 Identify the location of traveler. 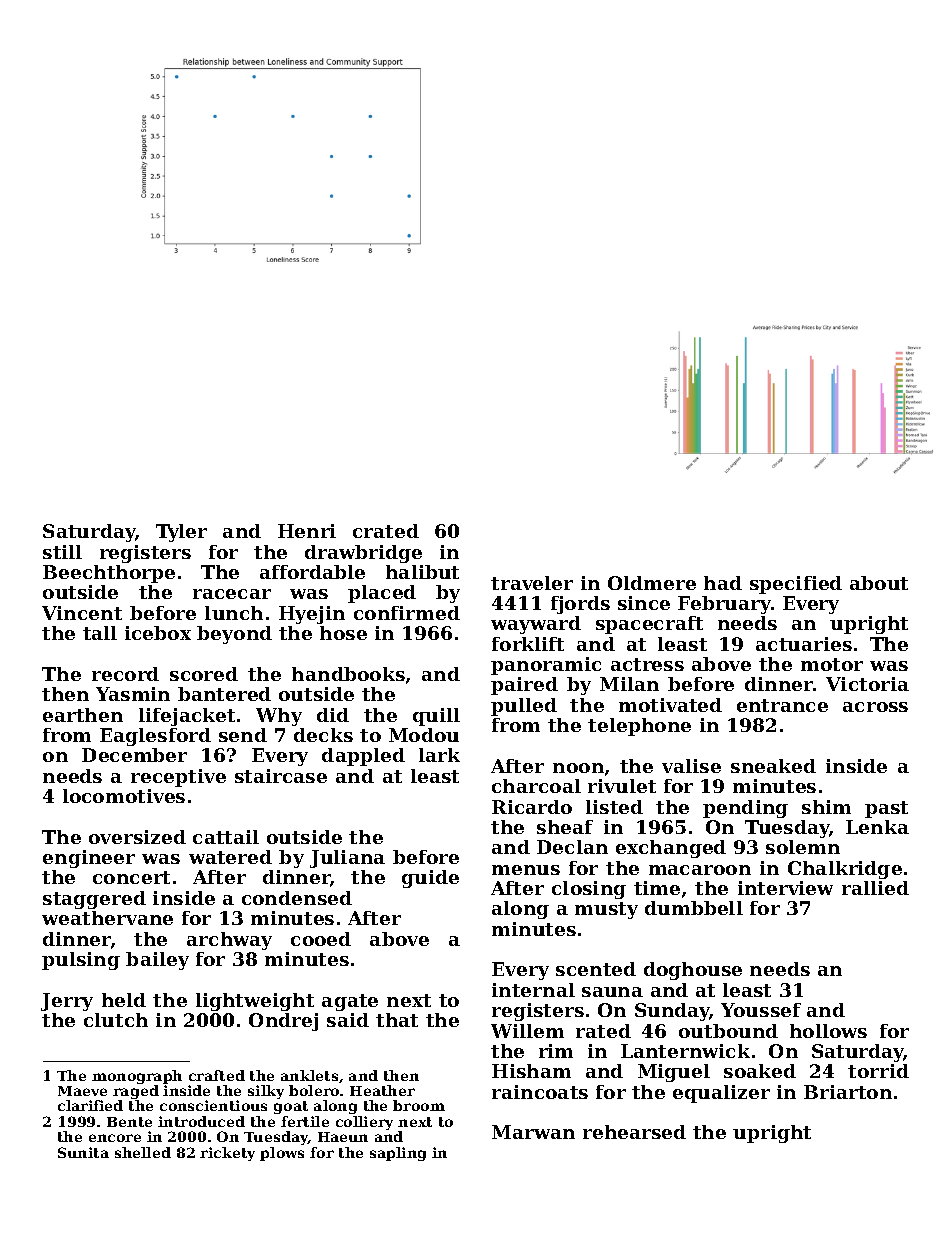
(532, 583).
